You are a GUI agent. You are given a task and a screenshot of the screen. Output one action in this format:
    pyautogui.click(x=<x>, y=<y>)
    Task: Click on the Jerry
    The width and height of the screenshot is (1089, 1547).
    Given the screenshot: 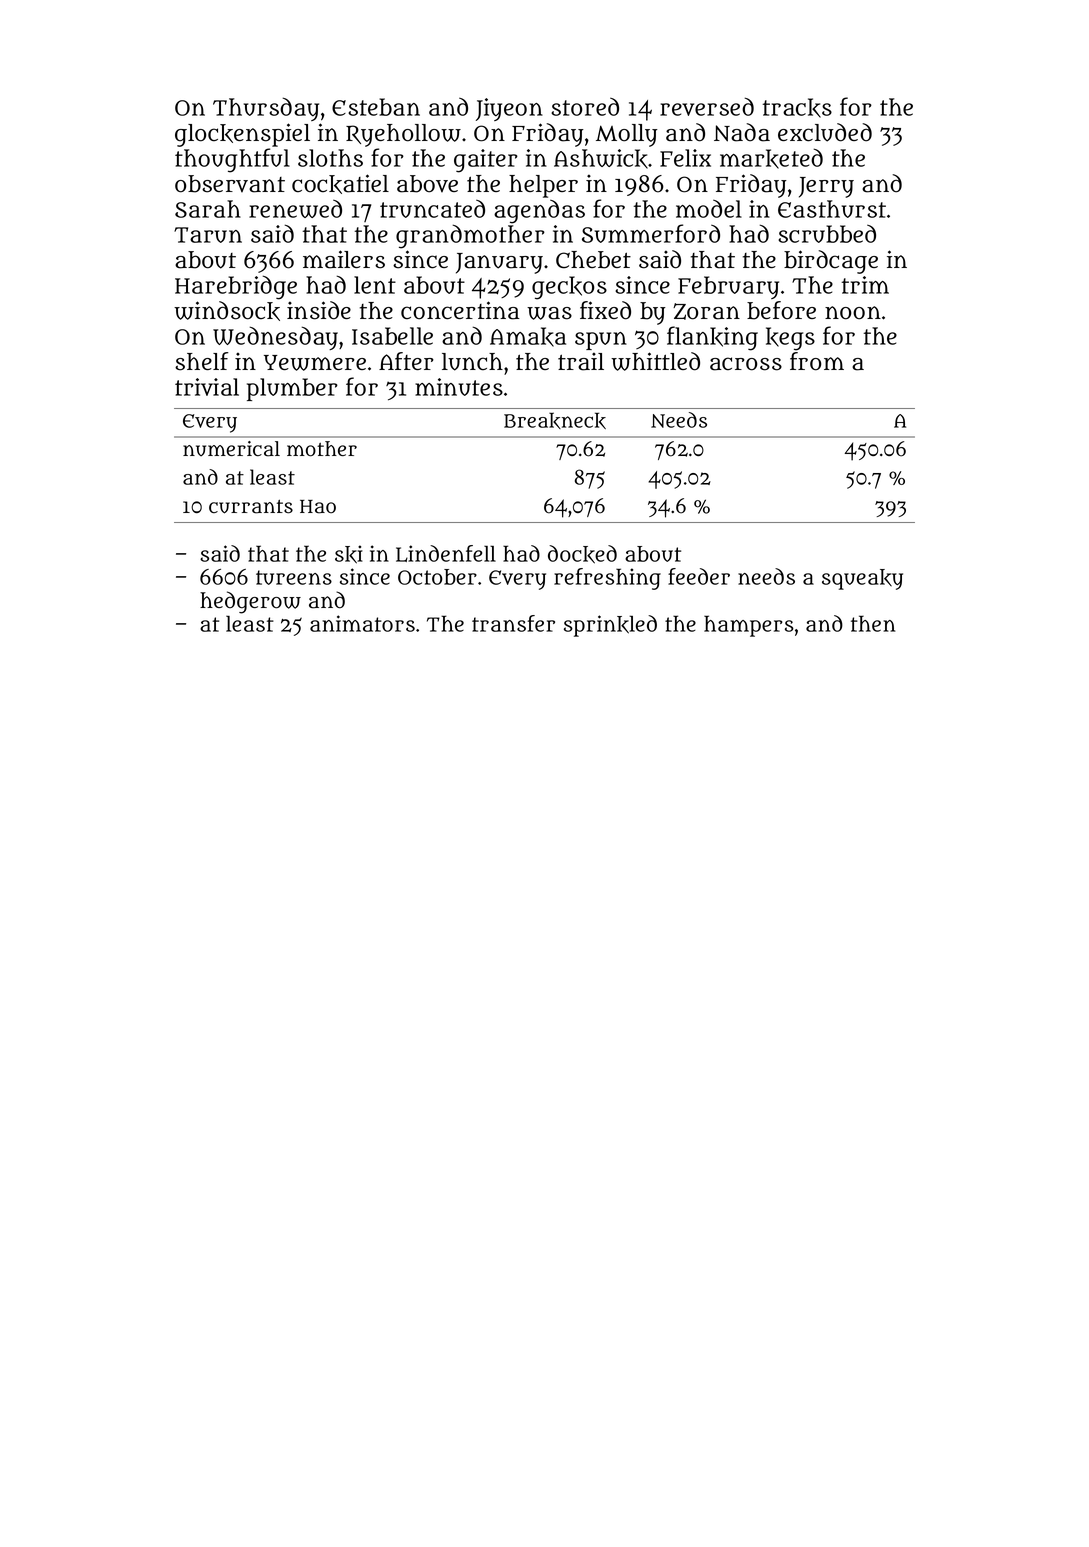 What is the action you would take?
    pyautogui.click(x=826, y=187)
